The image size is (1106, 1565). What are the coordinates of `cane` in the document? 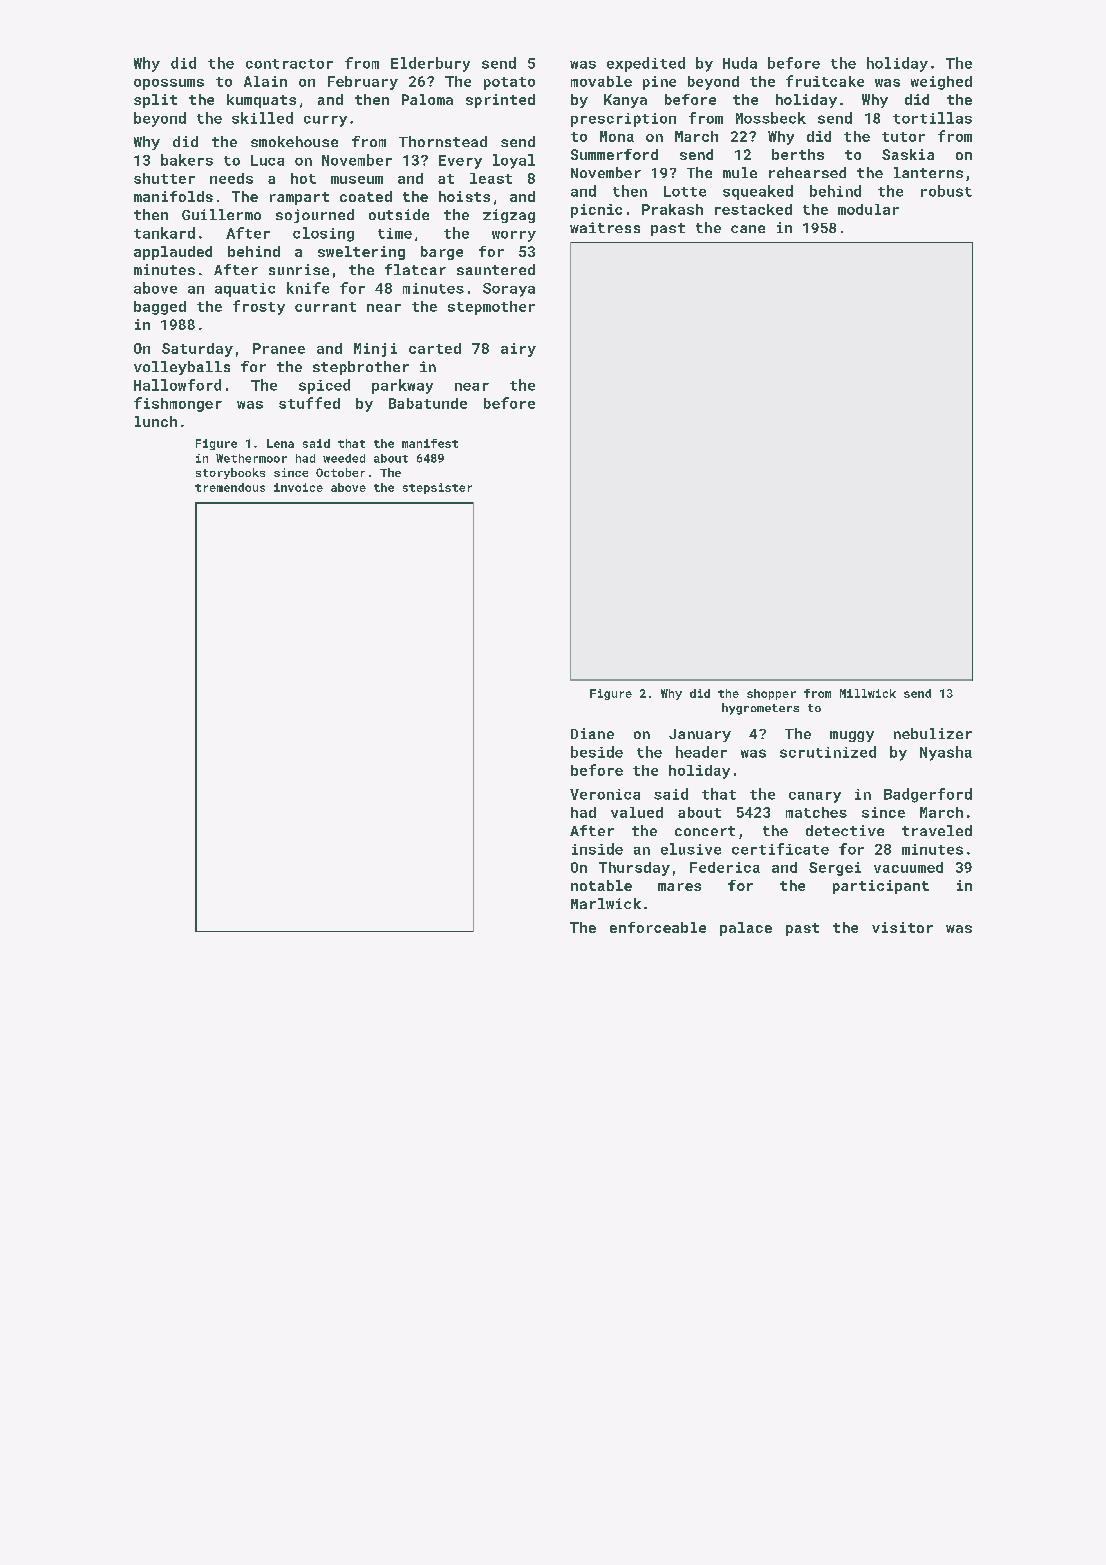 It's located at (748, 229).
